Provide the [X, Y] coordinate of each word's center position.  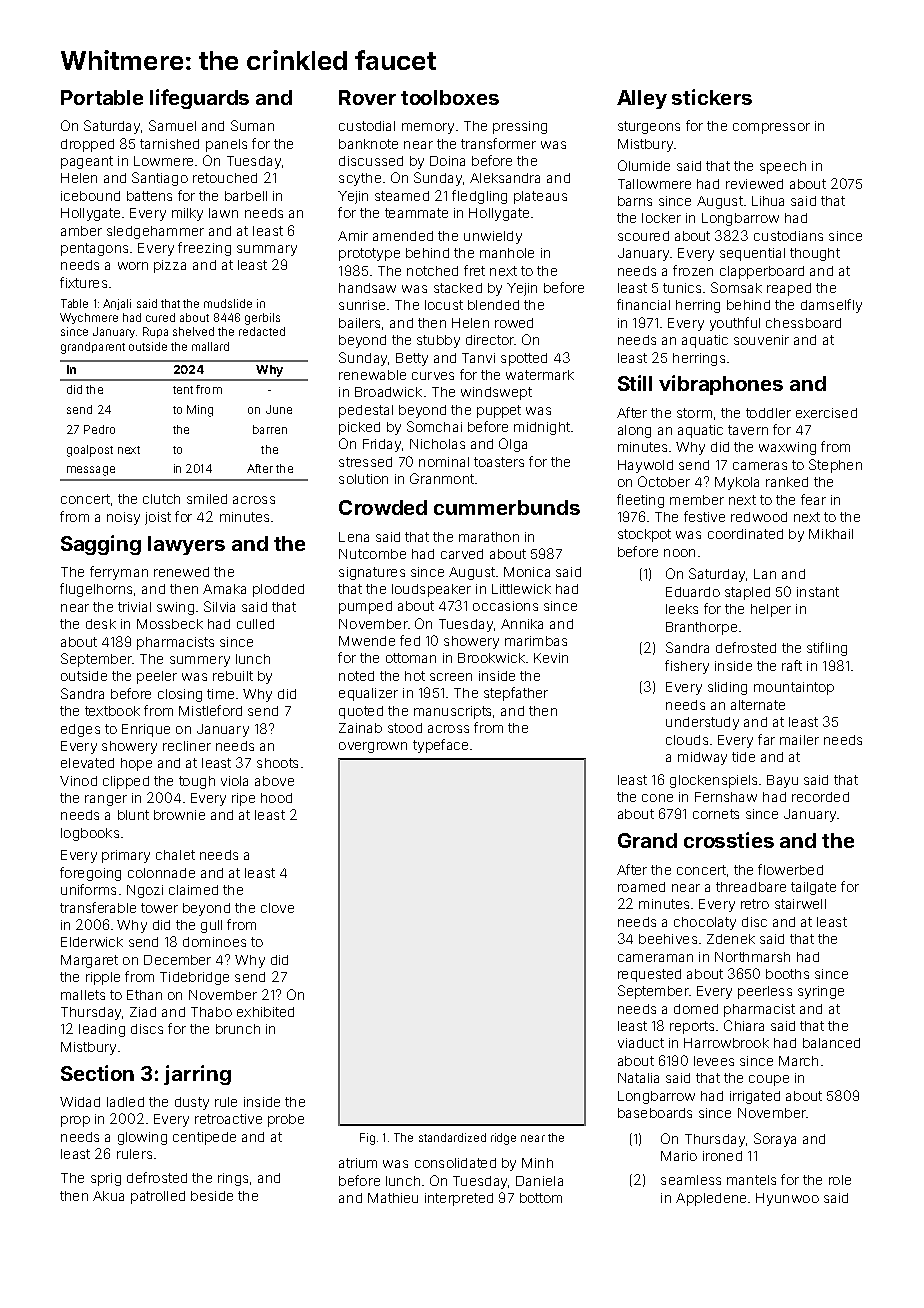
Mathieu [393, 1198]
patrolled [158, 1197]
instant [818, 592]
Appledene [711, 1199]
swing [175, 608]
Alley [642, 99]
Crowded [383, 507]
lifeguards [199, 99]
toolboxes [450, 97]
